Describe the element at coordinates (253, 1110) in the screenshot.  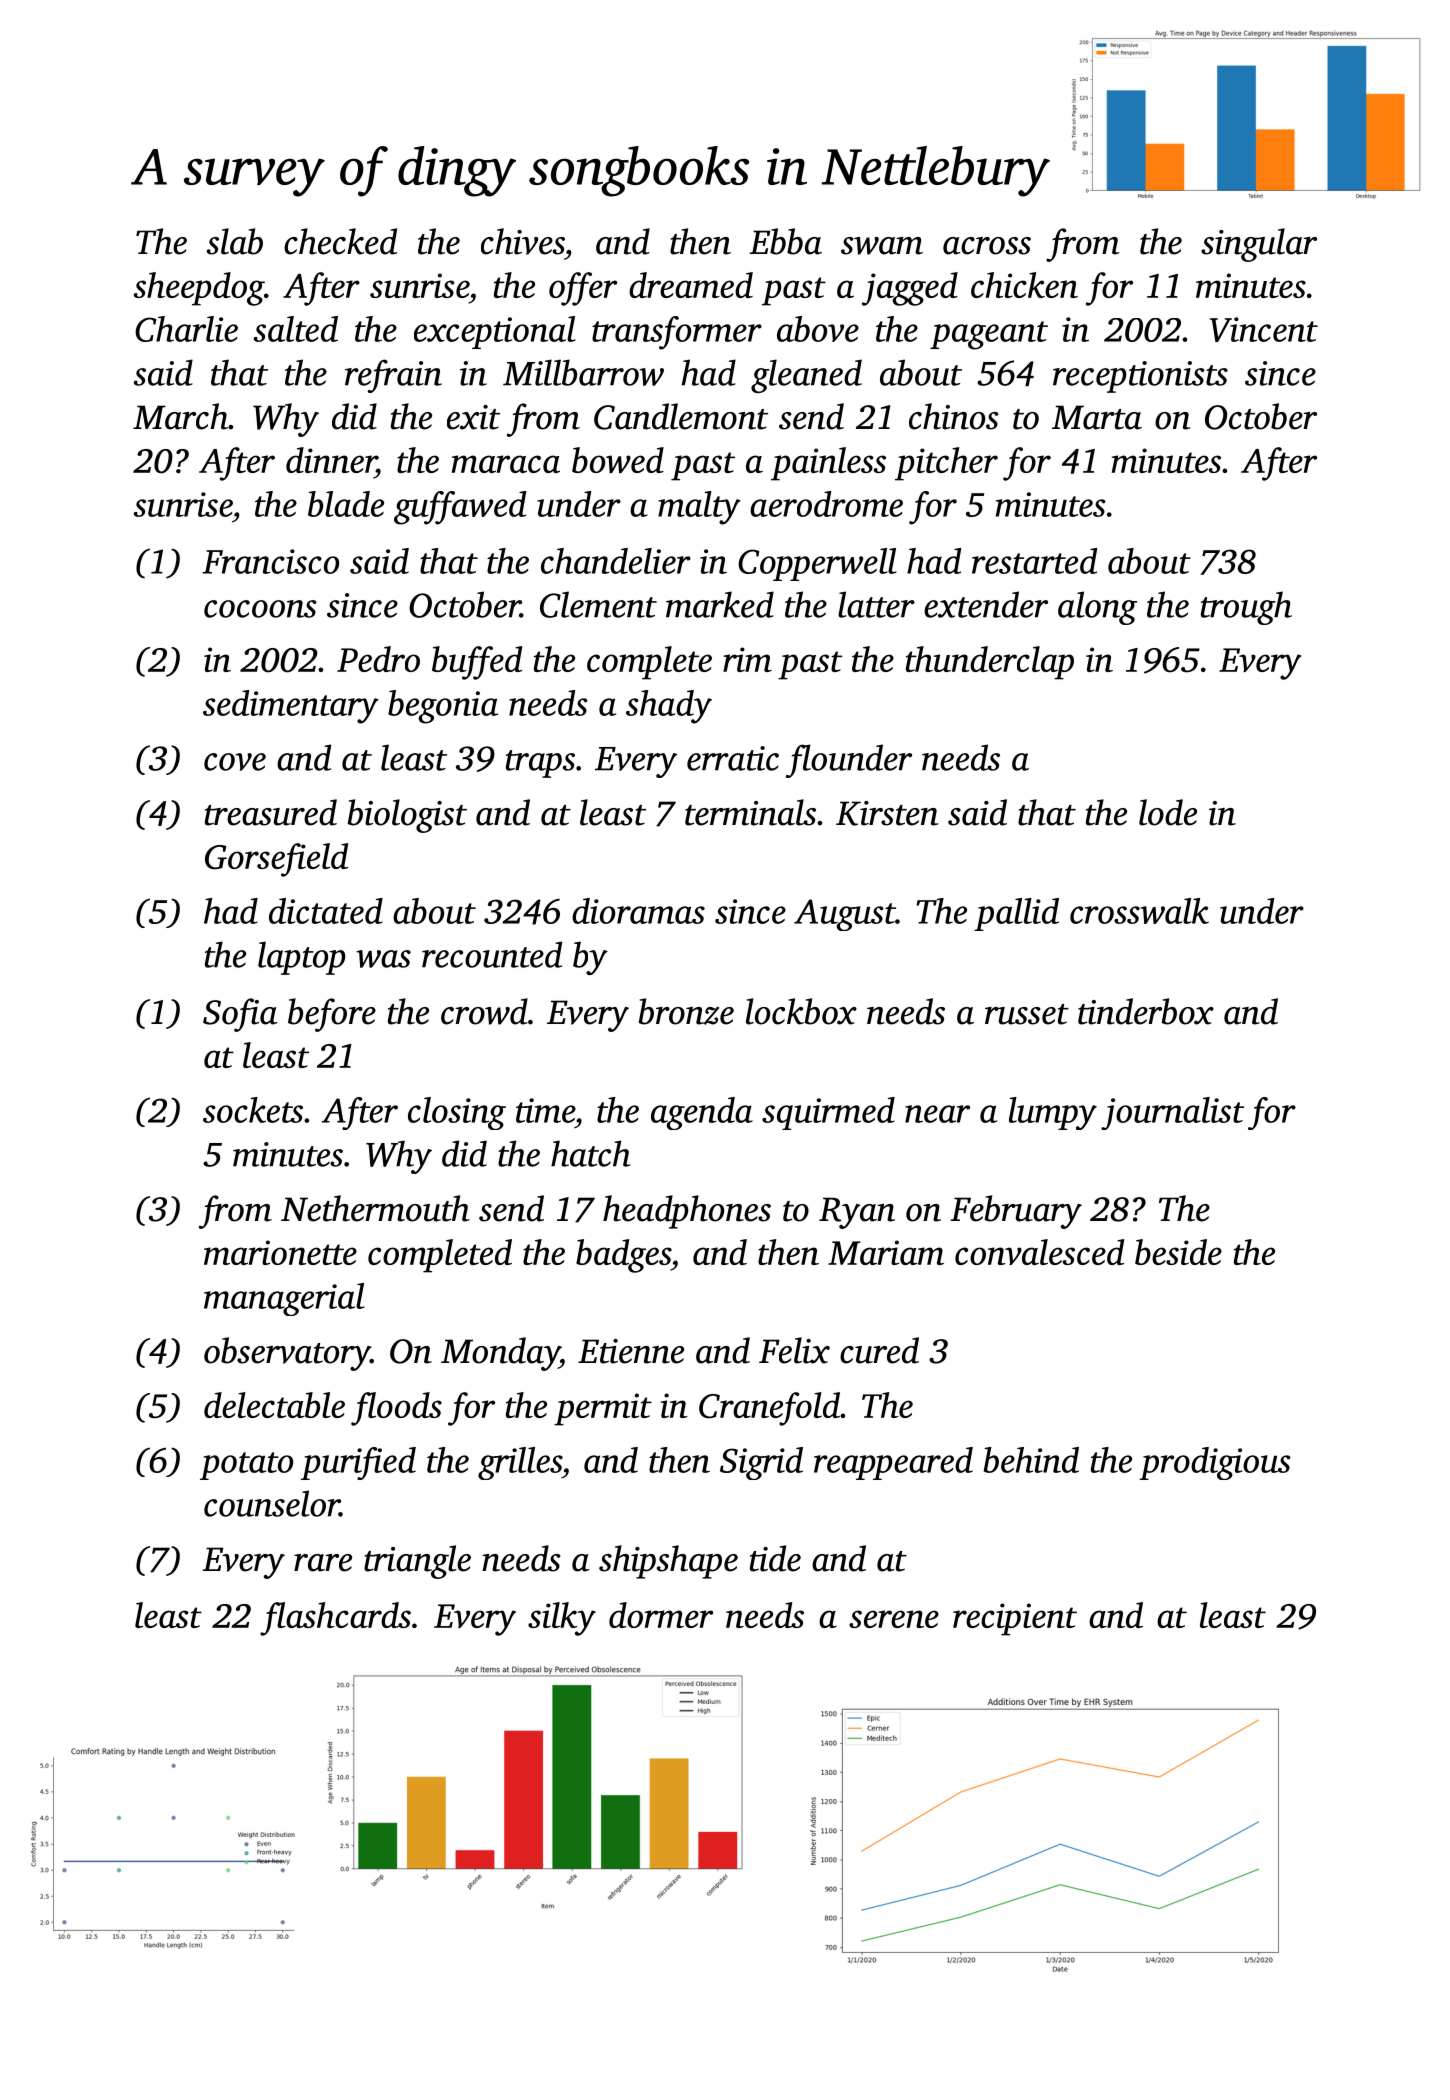
I see `sockets` at that location.
